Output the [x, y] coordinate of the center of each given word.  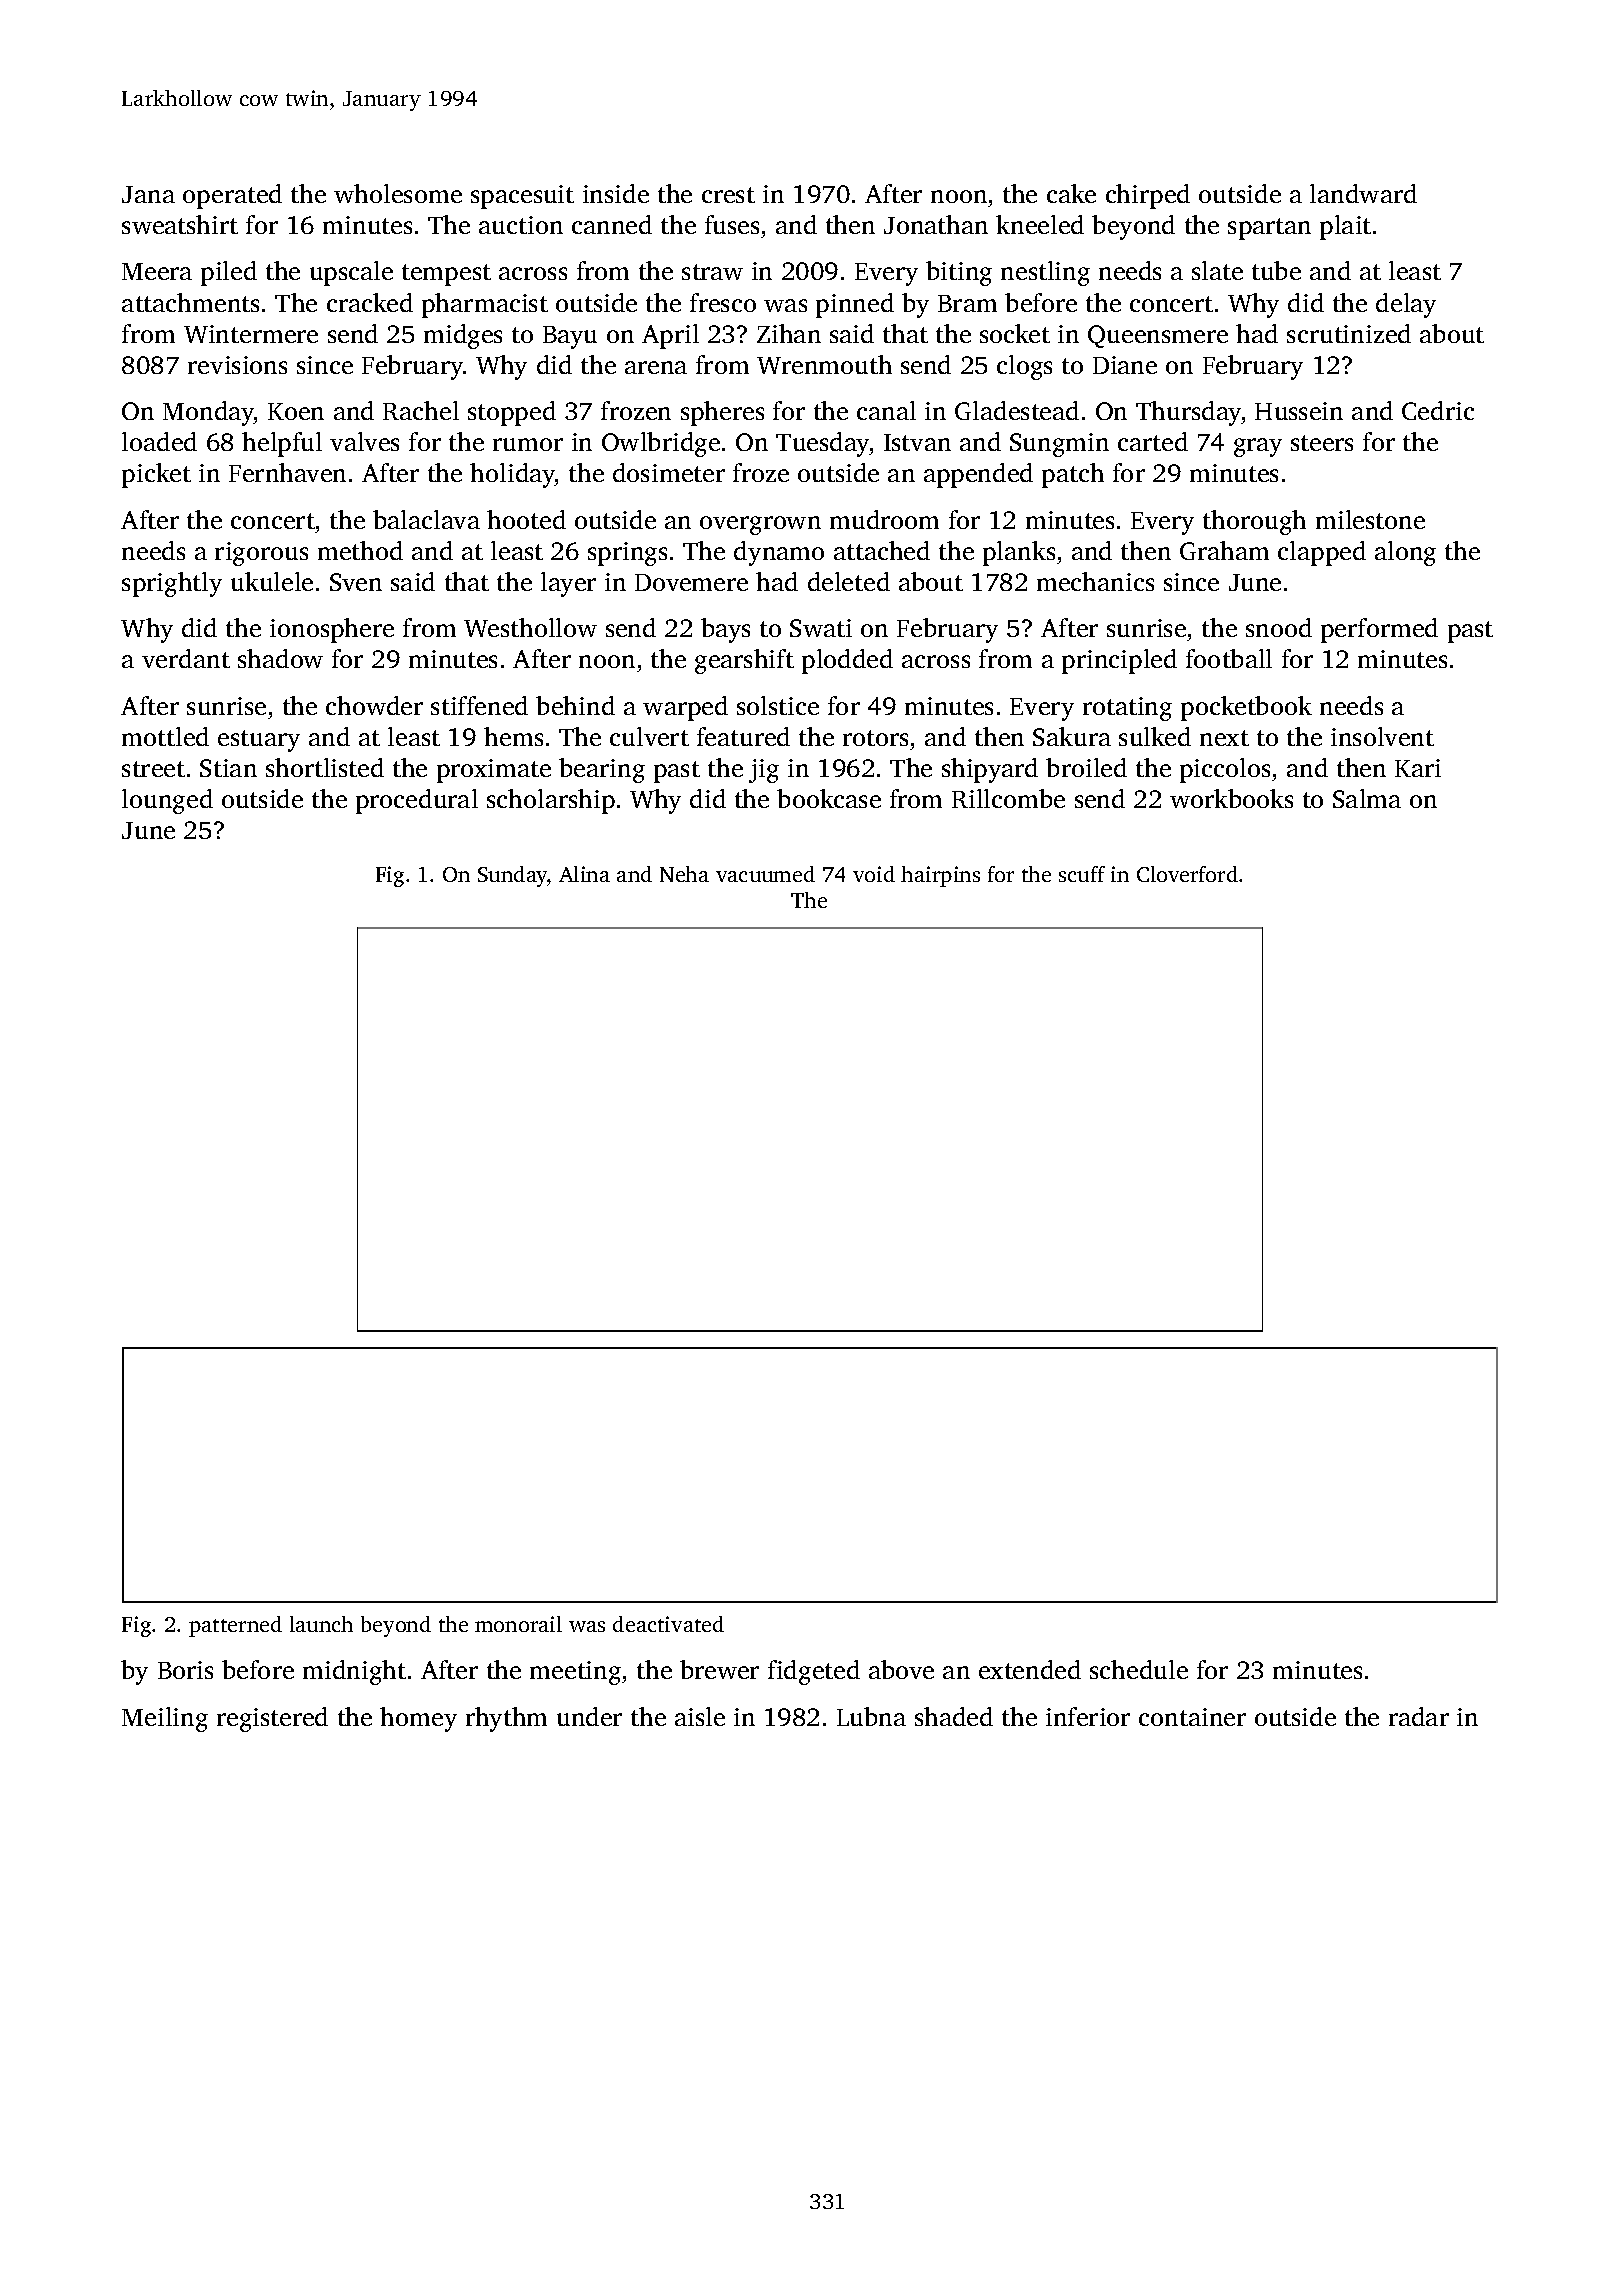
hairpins [940, 876]
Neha [684, 874]
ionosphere [332, 630]
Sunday [513, 876]
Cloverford [1187, 874]
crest [728, 195]
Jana [148, 194]
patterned [235, 1626]
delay [1406, 305]
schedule [1139, 1669]
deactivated [668, 1624]
